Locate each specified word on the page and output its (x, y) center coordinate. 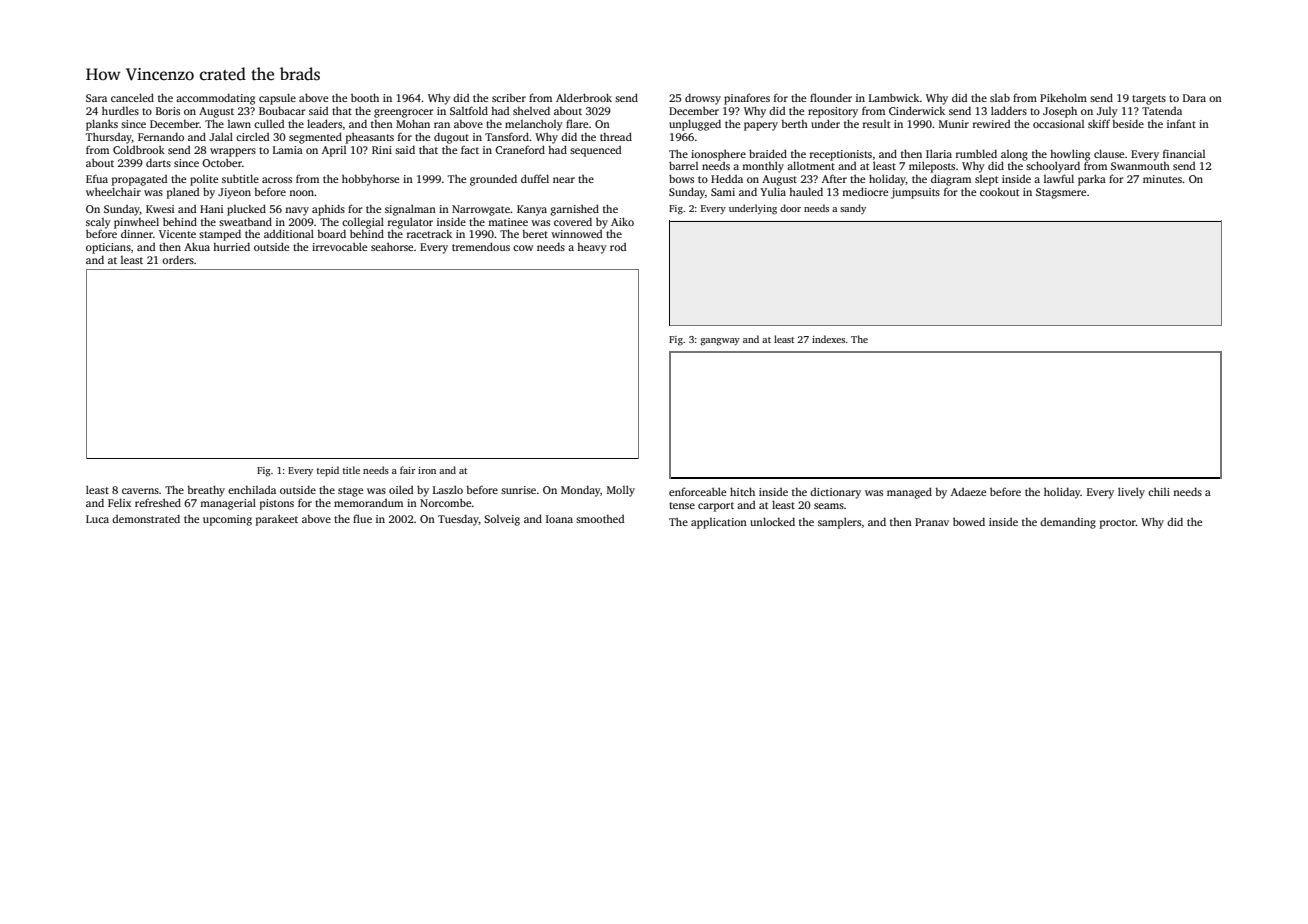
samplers (839, 523)
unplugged (695, 125)
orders (178, 259)
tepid (328, 471)
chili (1159, 491)
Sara (96, 98)
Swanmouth (1140, 166)
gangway (720, 342)
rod (618, 247)
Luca (97, 519)
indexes (828, 339)
